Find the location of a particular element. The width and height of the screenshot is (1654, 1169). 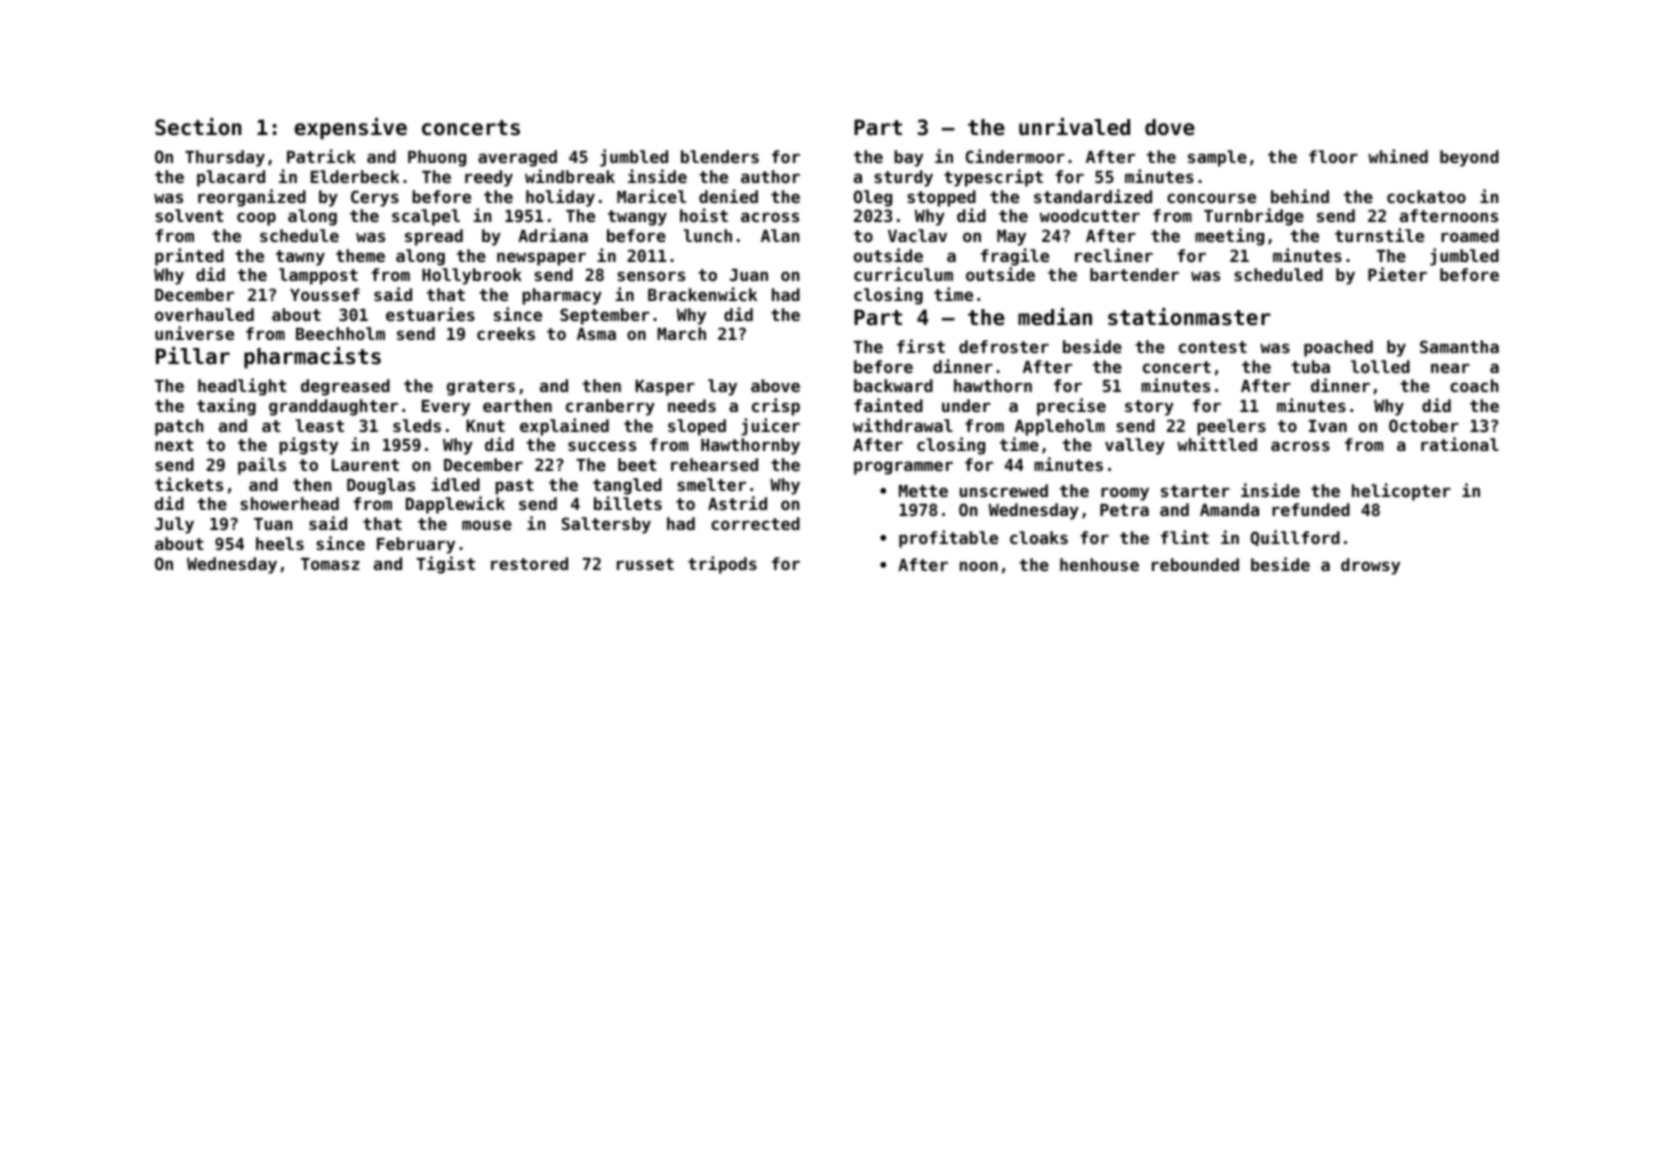

Tigist is located at coordinates (445, 565).
